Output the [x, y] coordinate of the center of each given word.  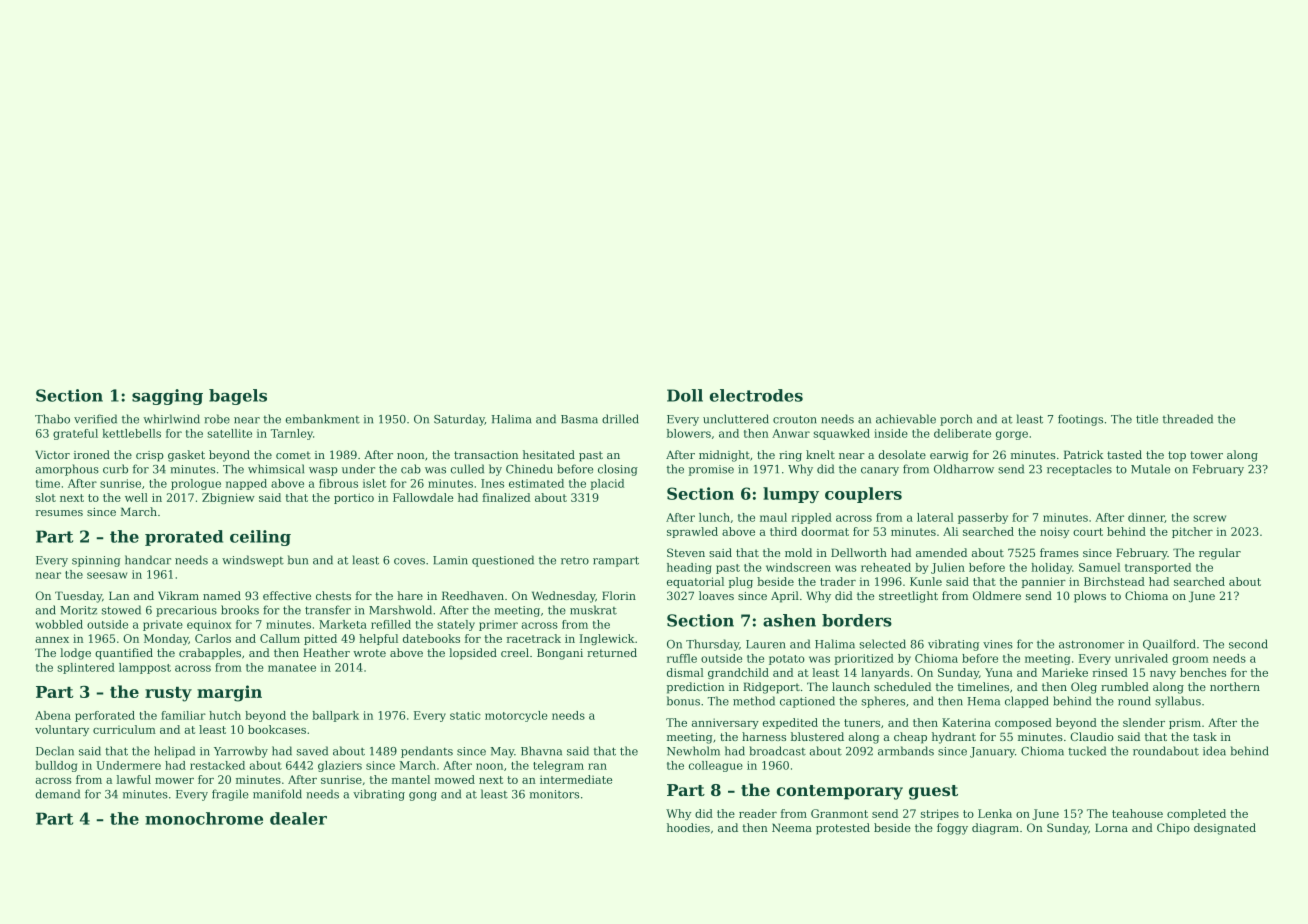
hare [410, 595]
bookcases [277, 729]
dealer [298, 818]
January [992, 752]
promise [711, 470]
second [1248, 644]
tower [1206, 455]
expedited [790, 723]
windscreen [798, 567]
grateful [75, 434]
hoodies [688, 827]
